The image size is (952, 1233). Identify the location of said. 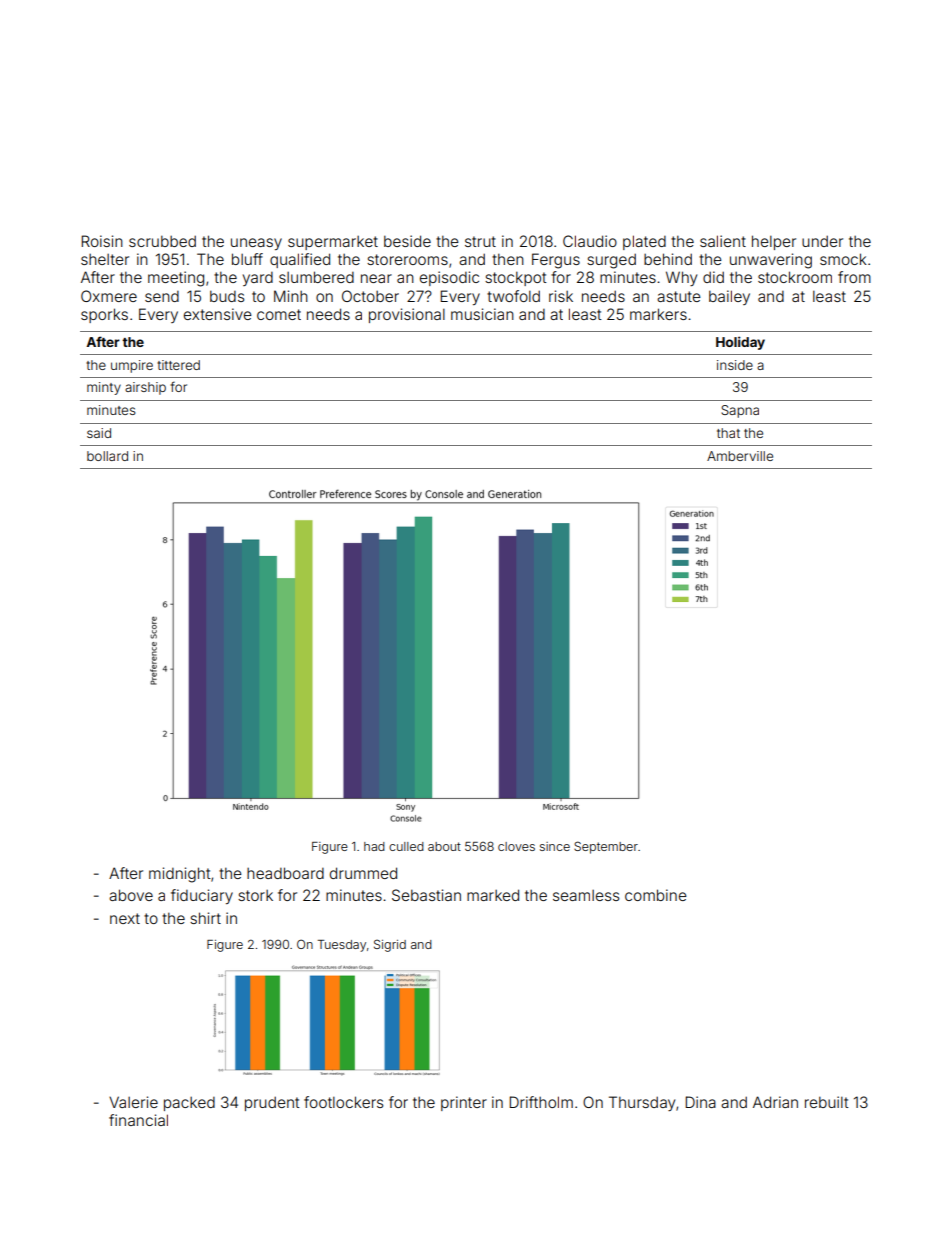
(99, 433).
